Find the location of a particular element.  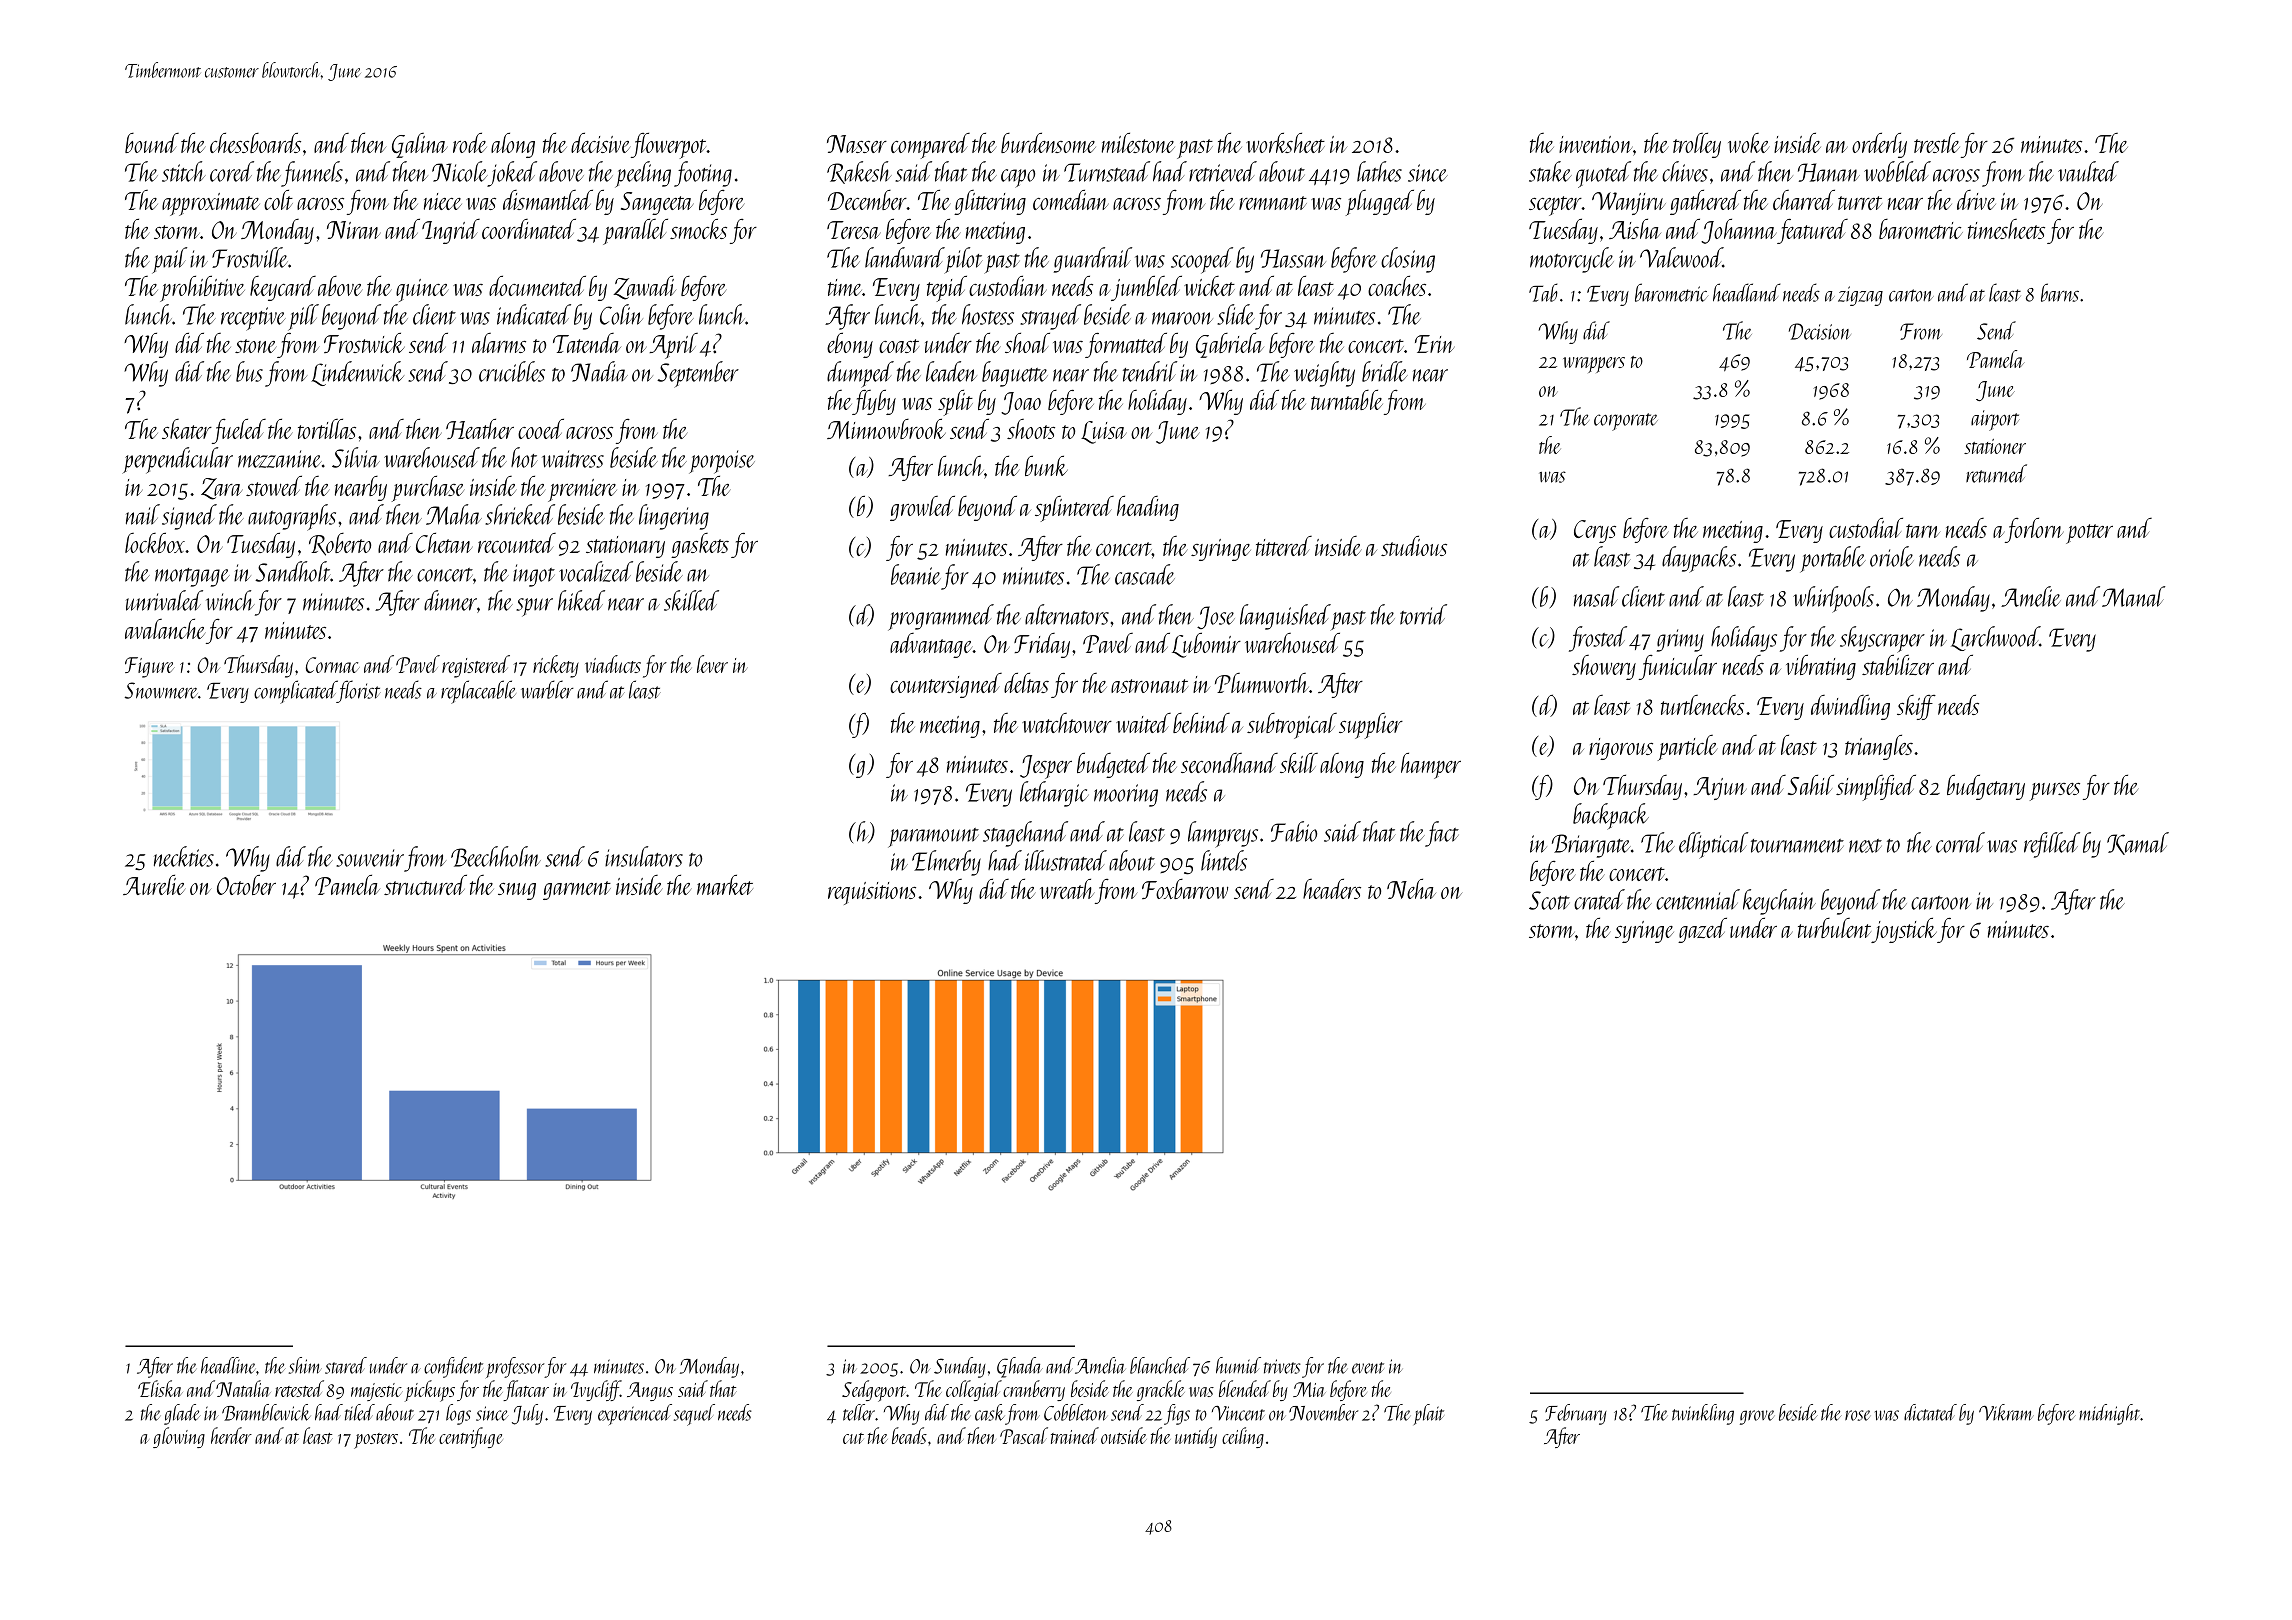

barns is located at coordinates (2060, 292).
